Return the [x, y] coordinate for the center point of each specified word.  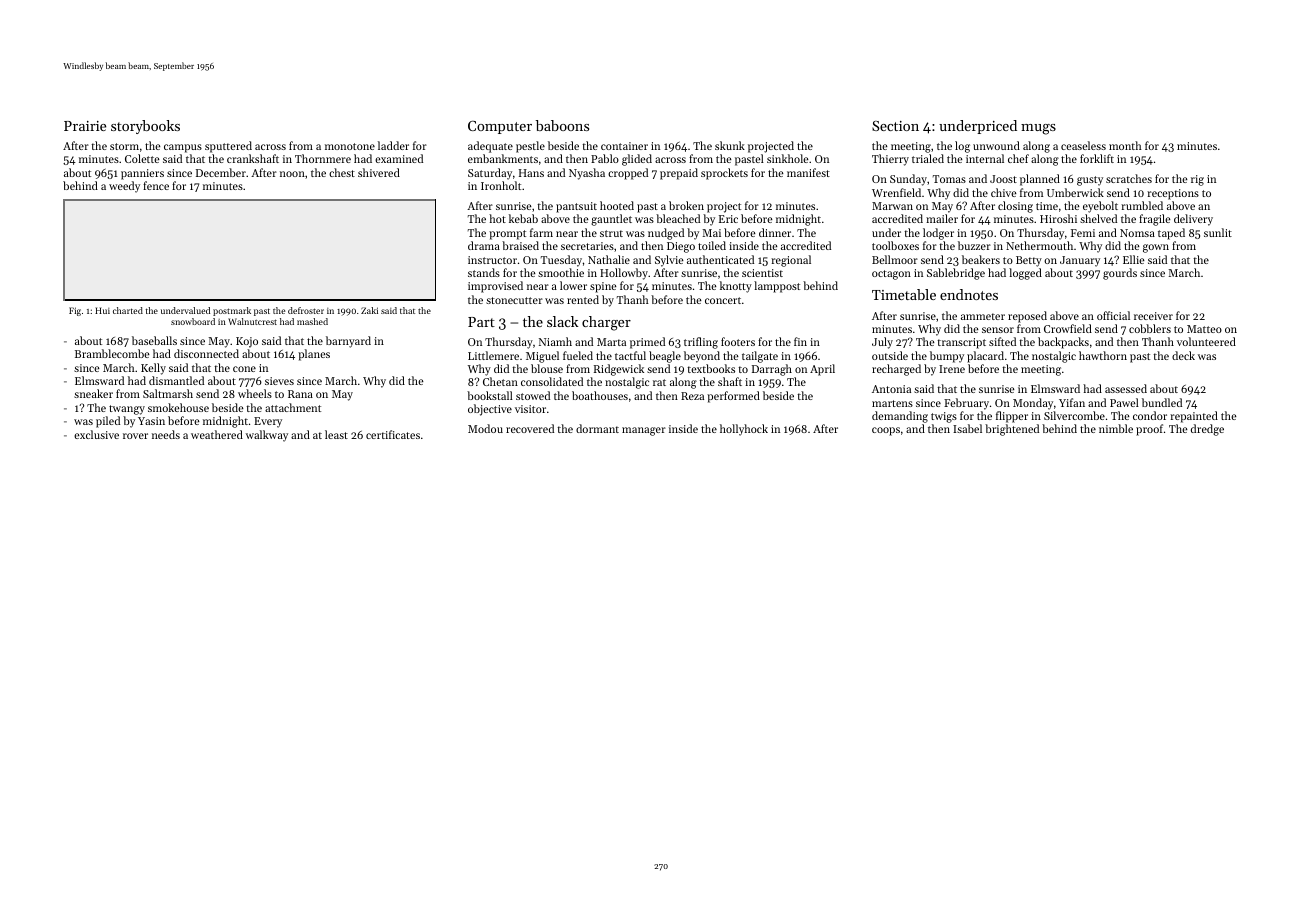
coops [886, 431]
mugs [1038, 129]
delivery [1193, 220]
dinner [775, 232]
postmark [232, 311]
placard [985, 357]
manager [644, 431]
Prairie [85, 126]
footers [738, 341]
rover [135, 436]
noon [292, 174]
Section [895, 126]
